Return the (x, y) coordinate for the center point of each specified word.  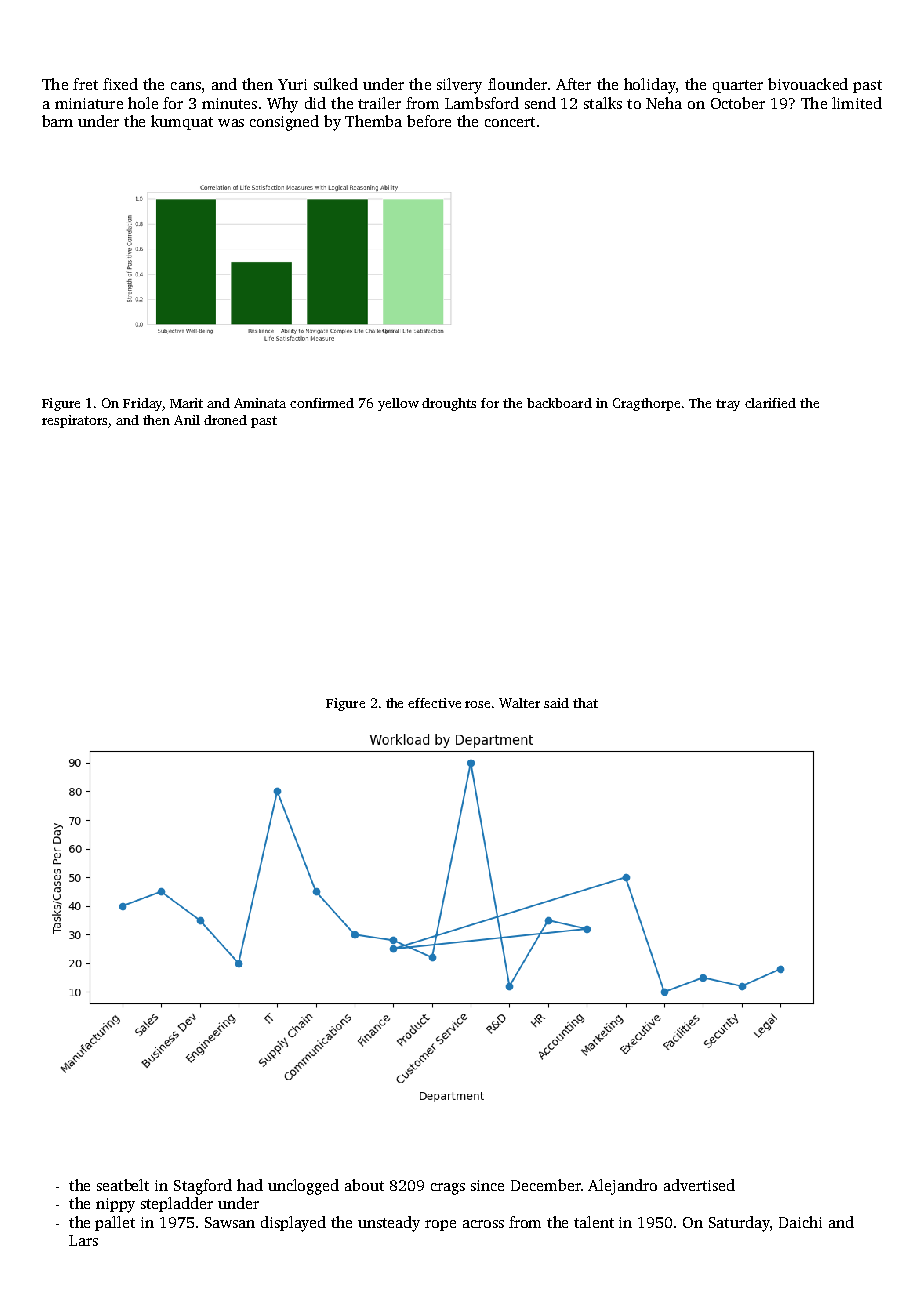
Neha (664, 103)
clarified (770, 403)
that (585, 703)
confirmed (322, 403)
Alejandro (622, 1187)
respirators (74, 421)
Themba (373, 121)
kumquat (182, 122)
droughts (449, 404)
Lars (83, 1240)
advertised (699, 1185)
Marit (186, 403)
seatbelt (123, 1185)
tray (728, 405)
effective (434, 703)
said (556, 703)
